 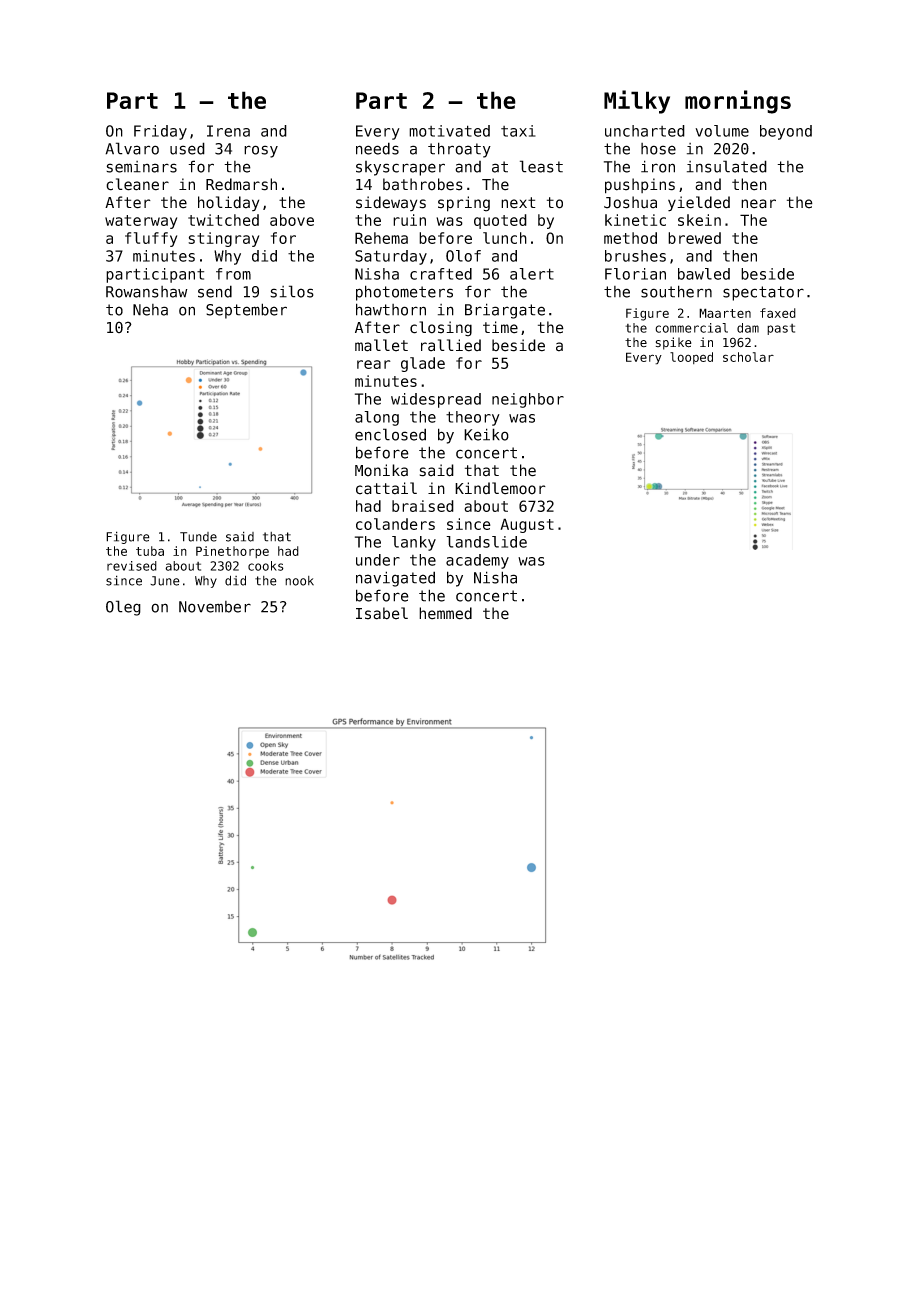 What do you see at coordinates (215, 291) in the screenshot?
I see `send` at bounding box center [215, 291].
